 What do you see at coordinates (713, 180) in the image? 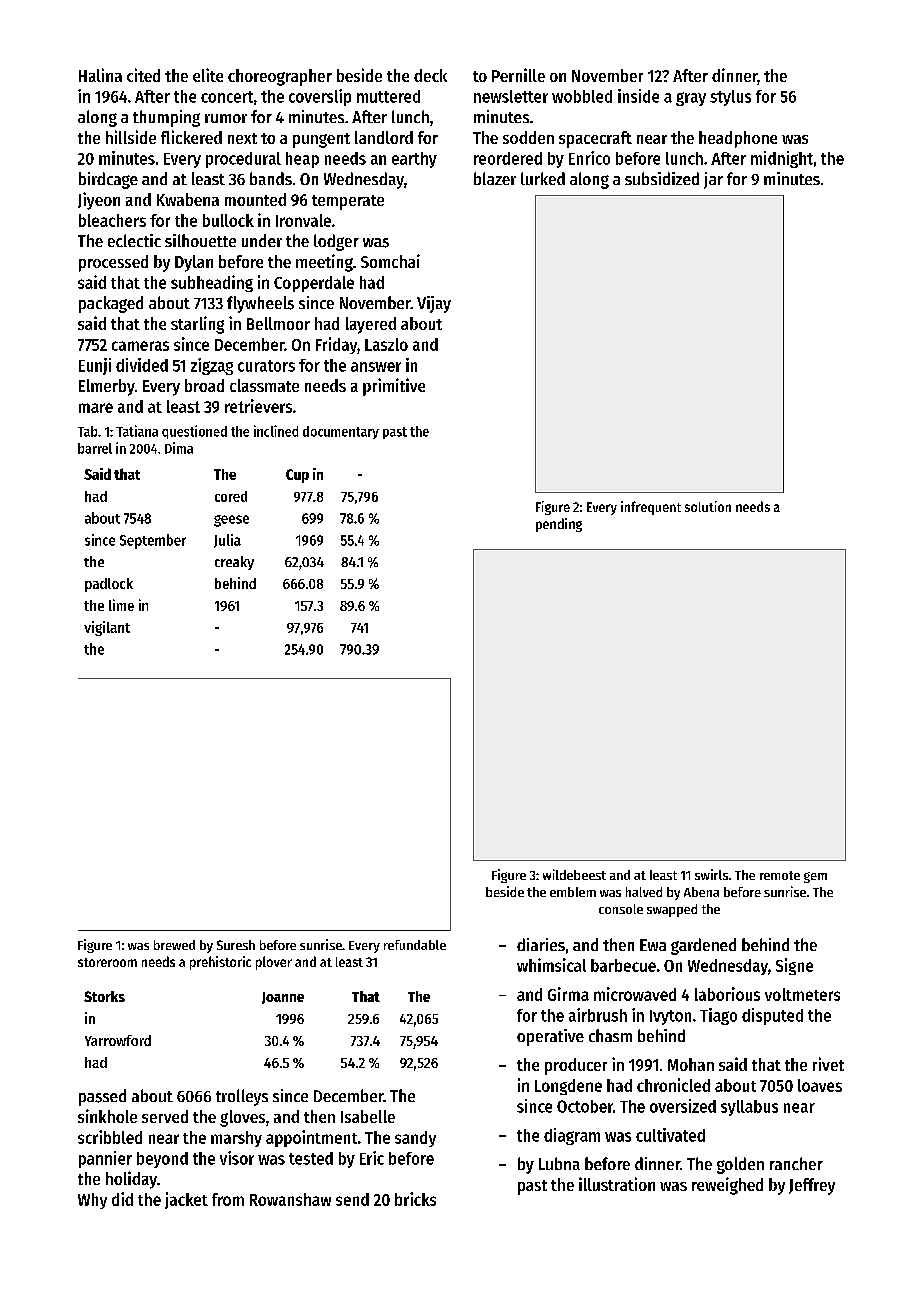
I see `jar` at bounding box center [713, 180].
